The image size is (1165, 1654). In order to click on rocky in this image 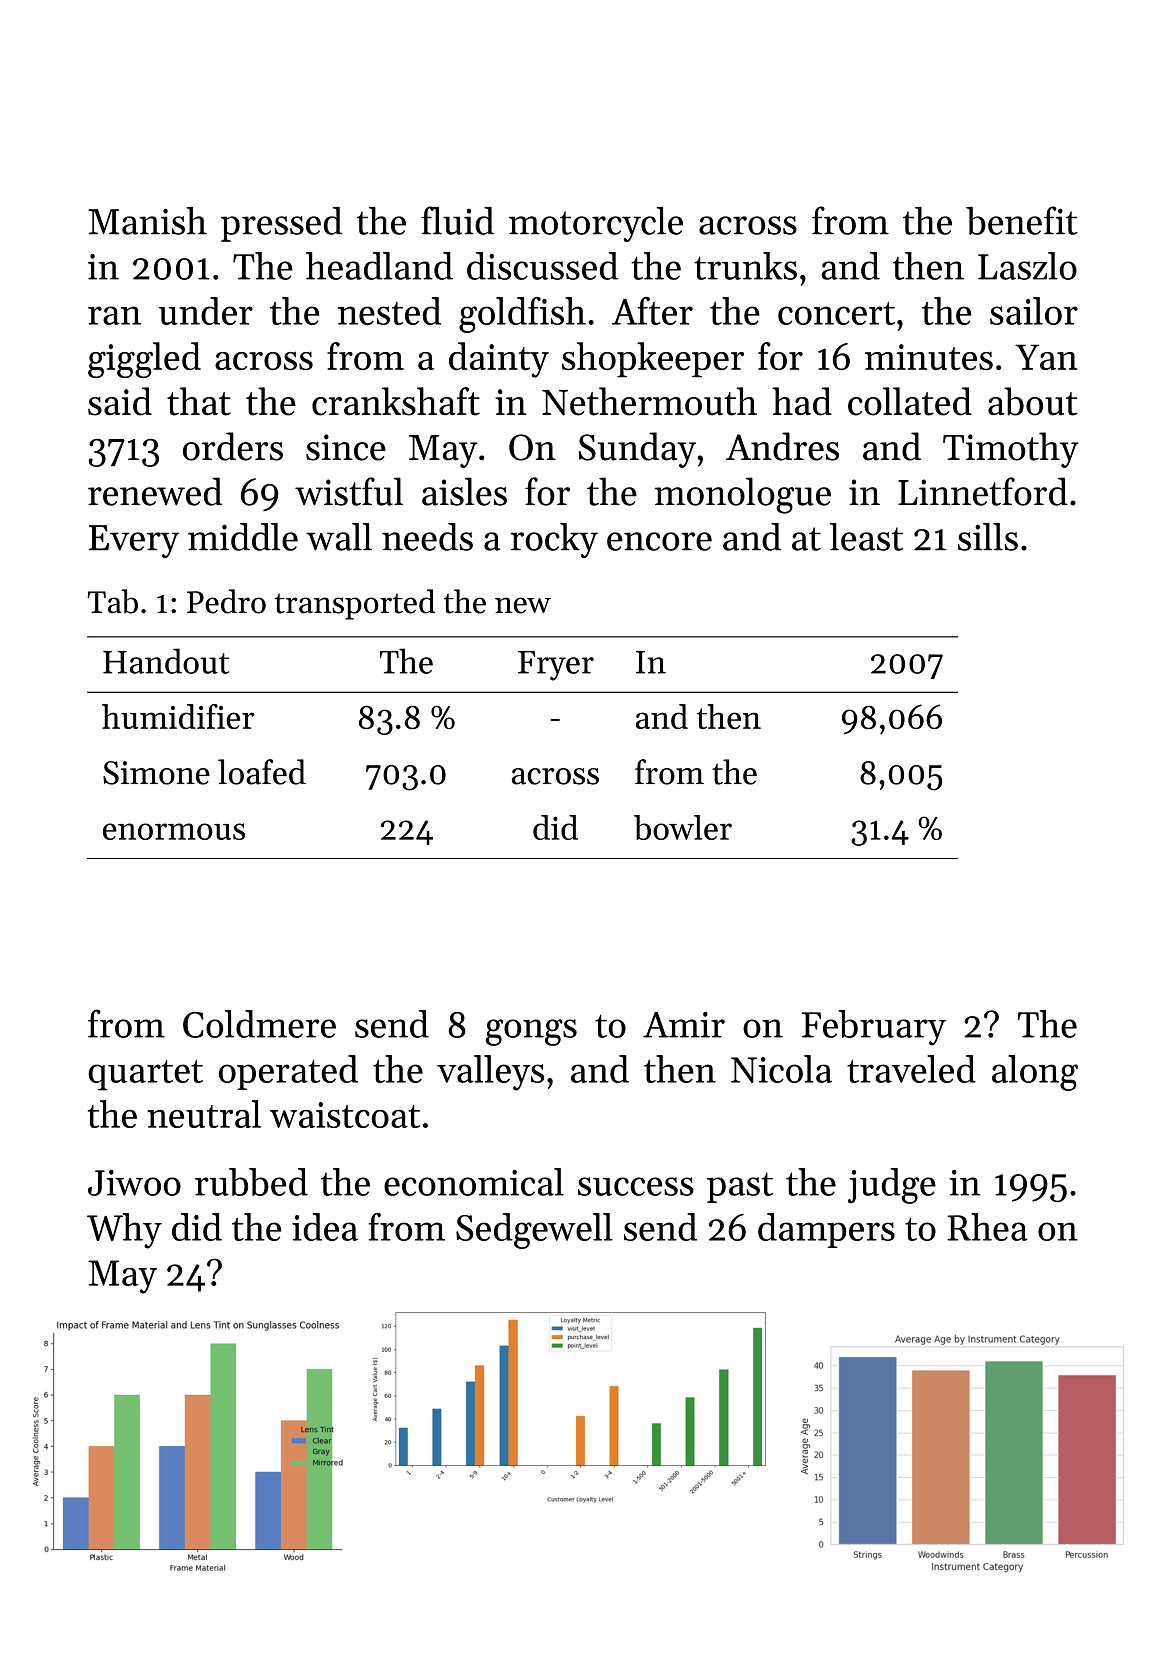, I will do `click(554, 540)`.
